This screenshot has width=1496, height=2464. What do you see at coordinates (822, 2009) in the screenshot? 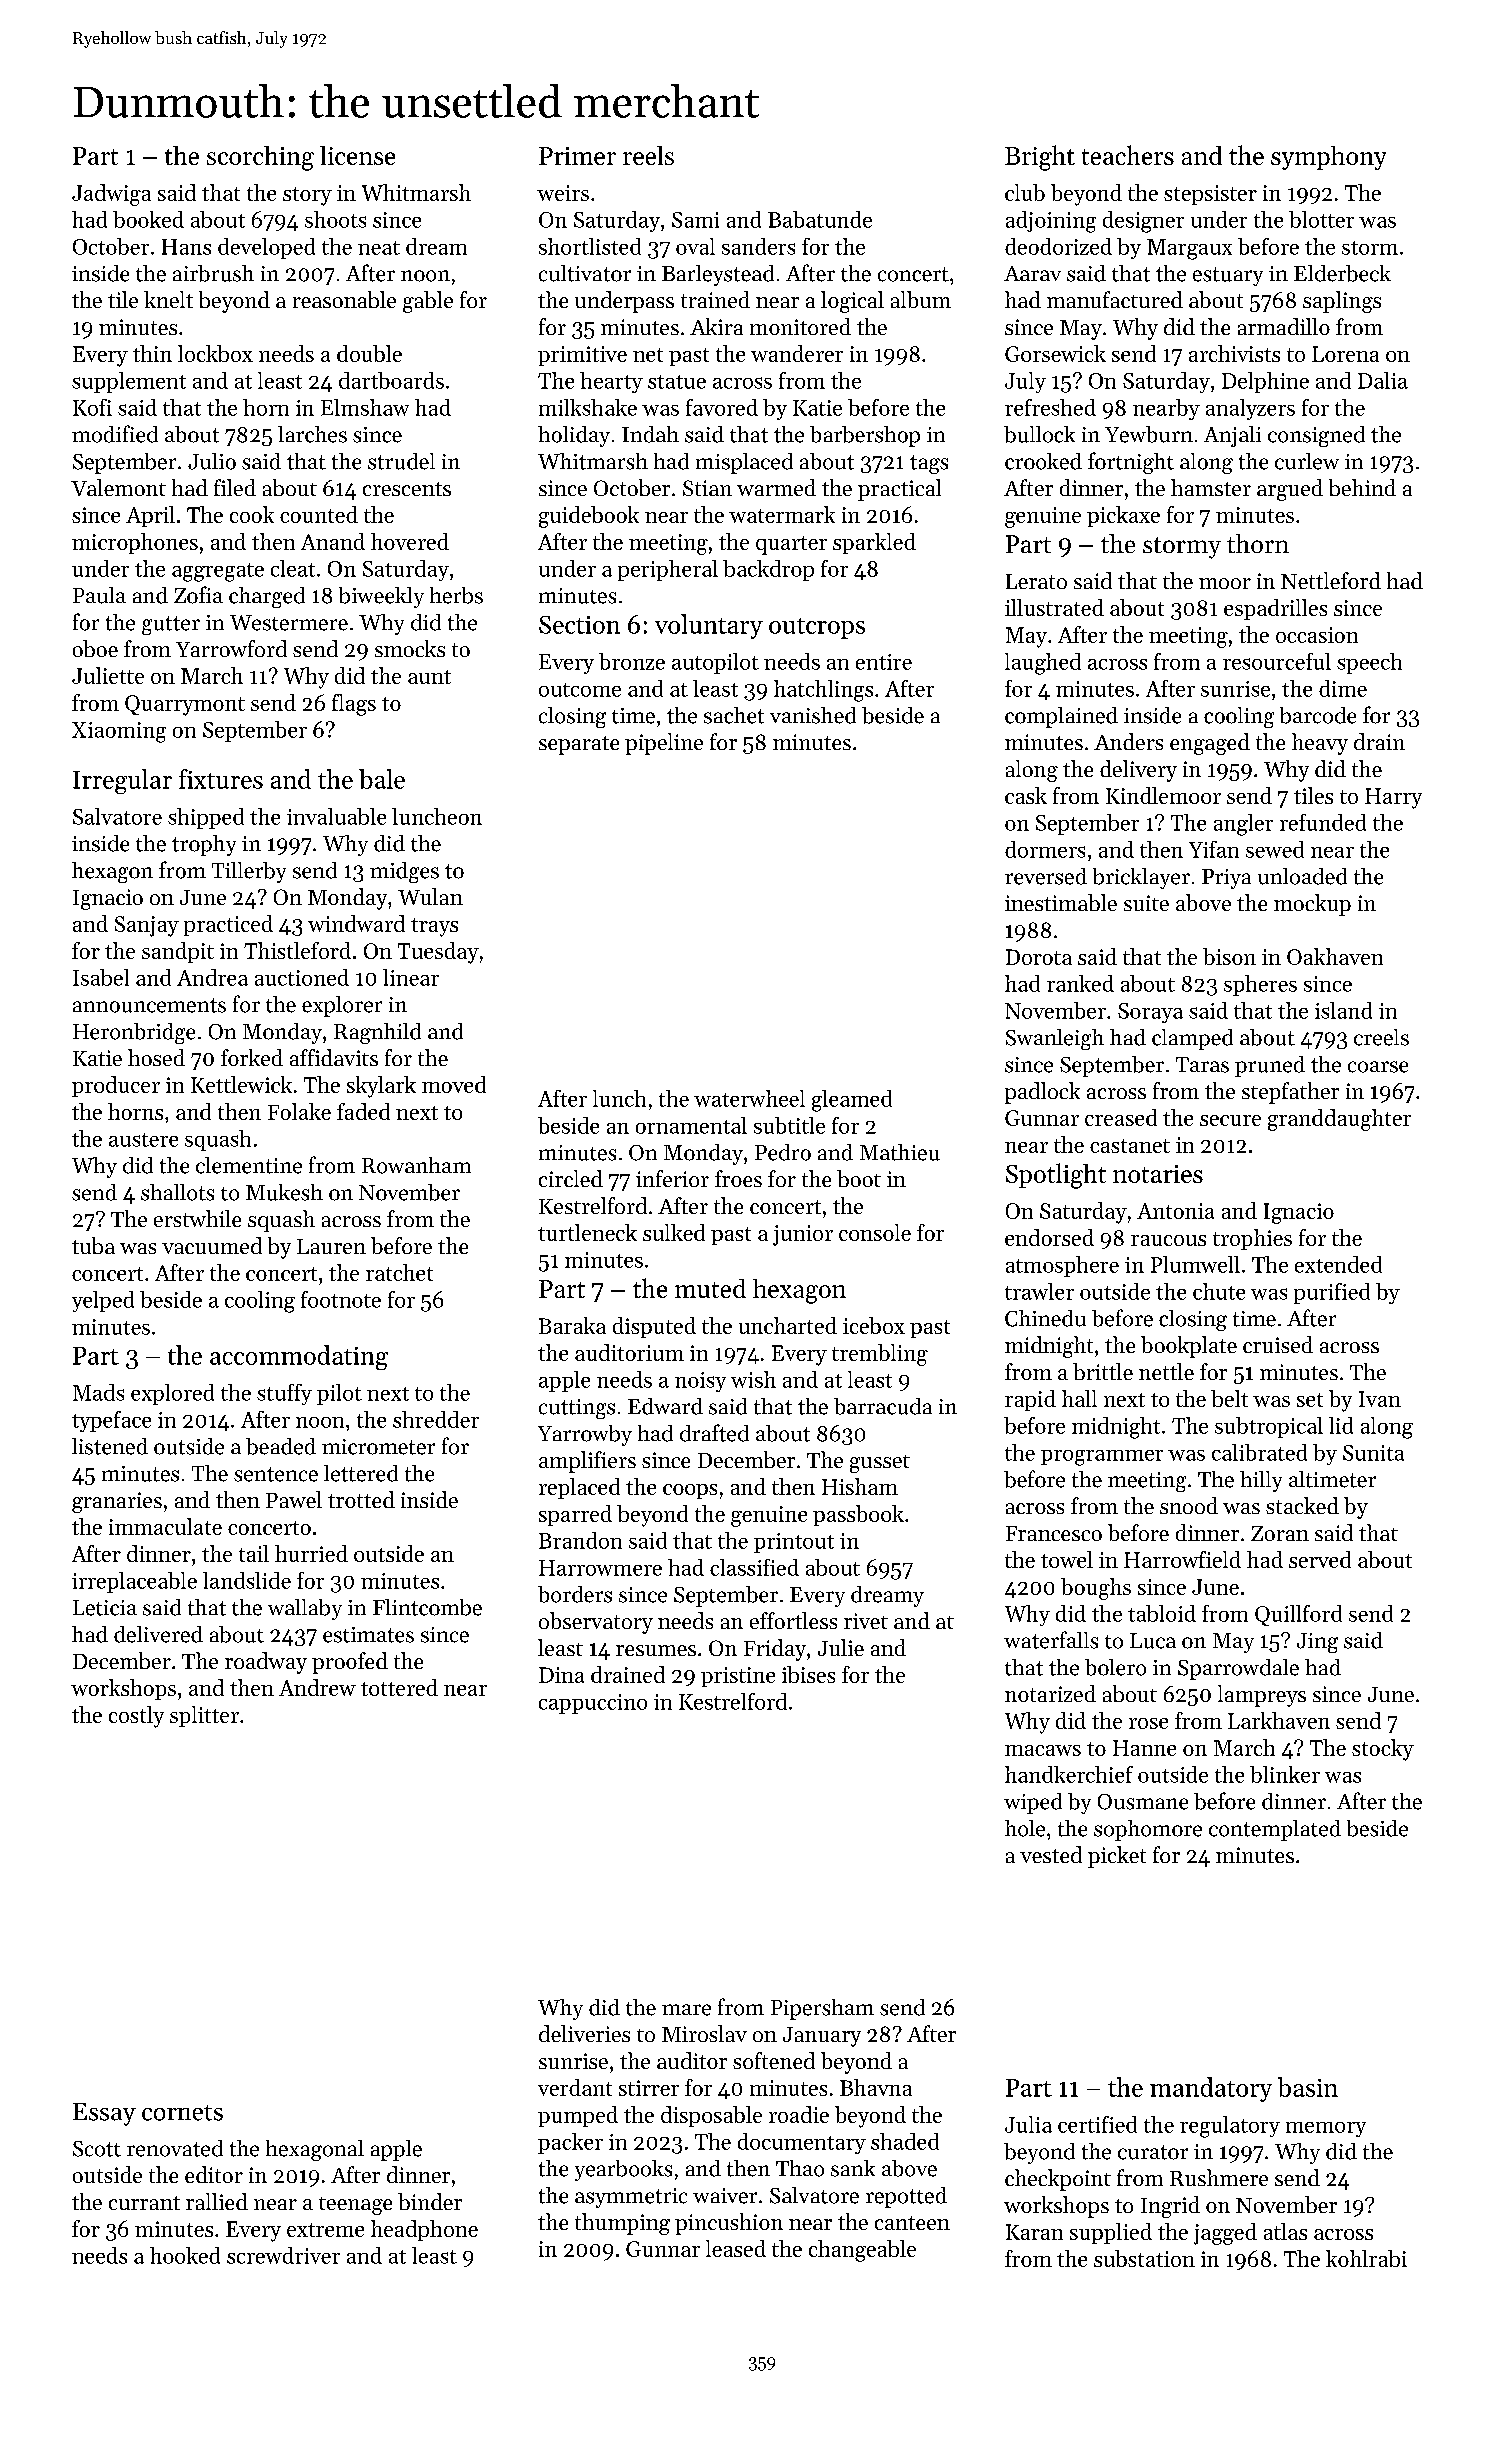
I see `Pipersham` at bounding box center [822, 2009].
